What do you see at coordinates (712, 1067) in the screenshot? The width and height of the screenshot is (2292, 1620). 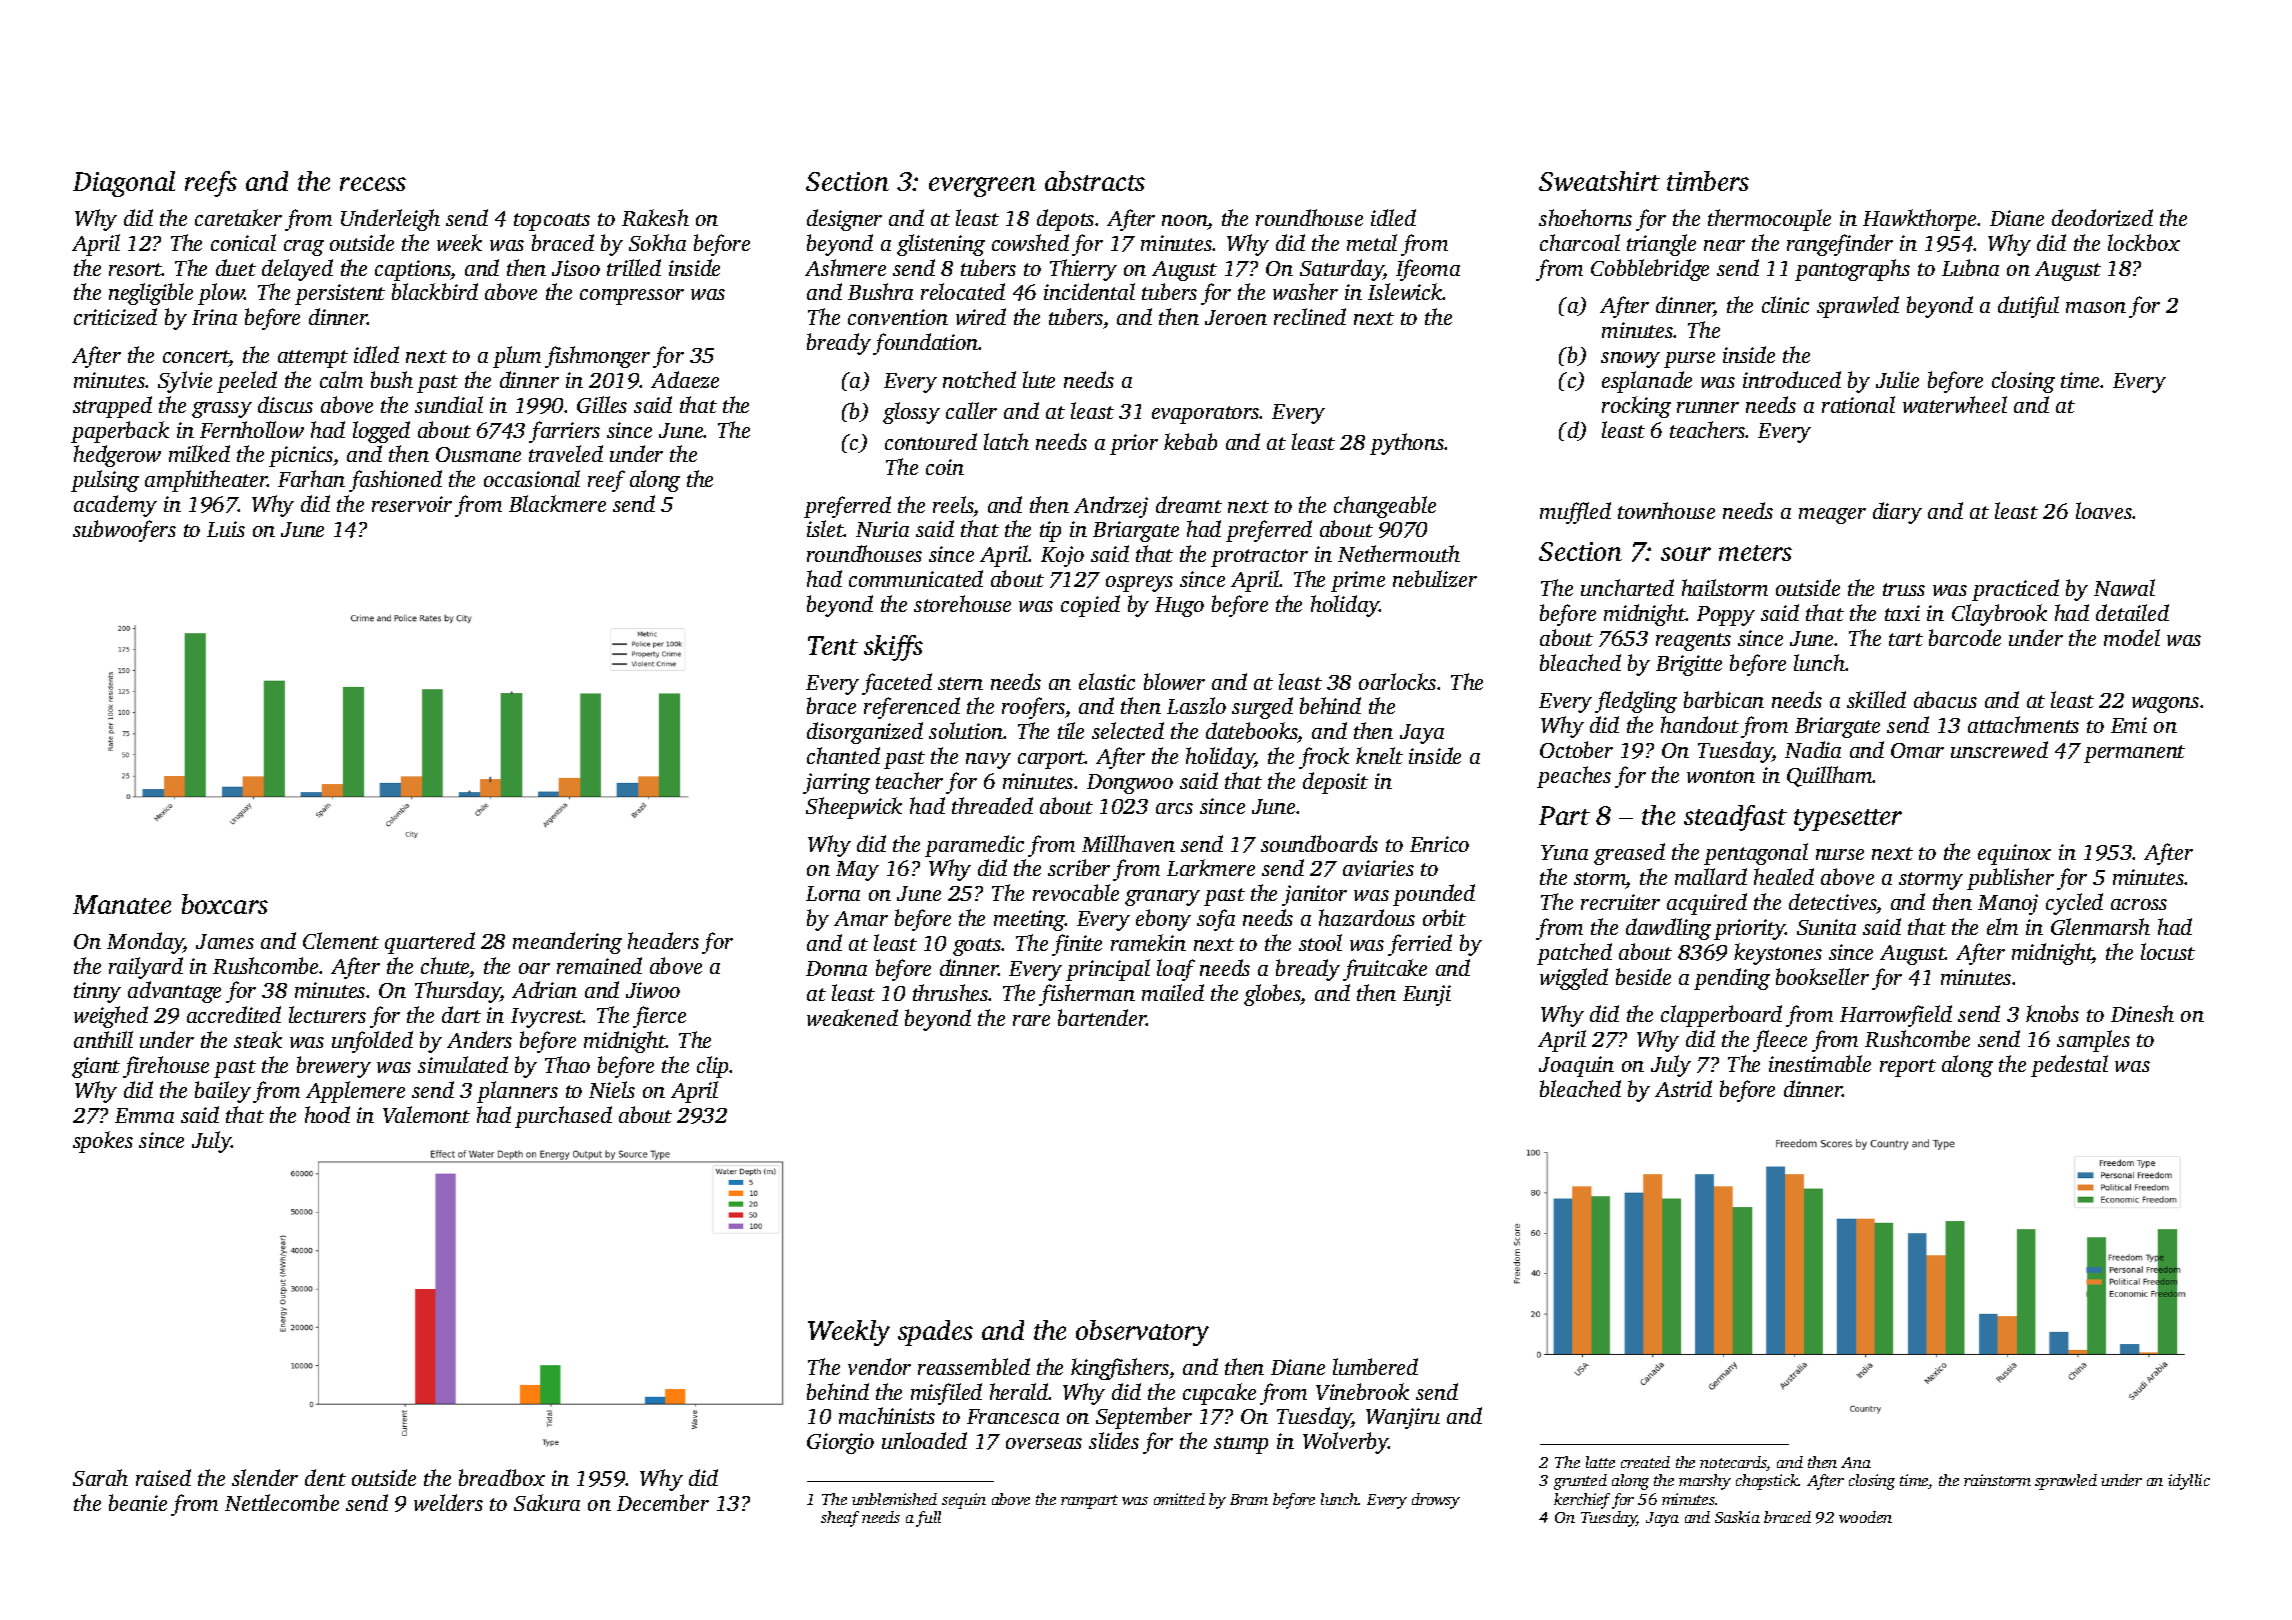 I see `clip` at bounding box center [712, 1067].
